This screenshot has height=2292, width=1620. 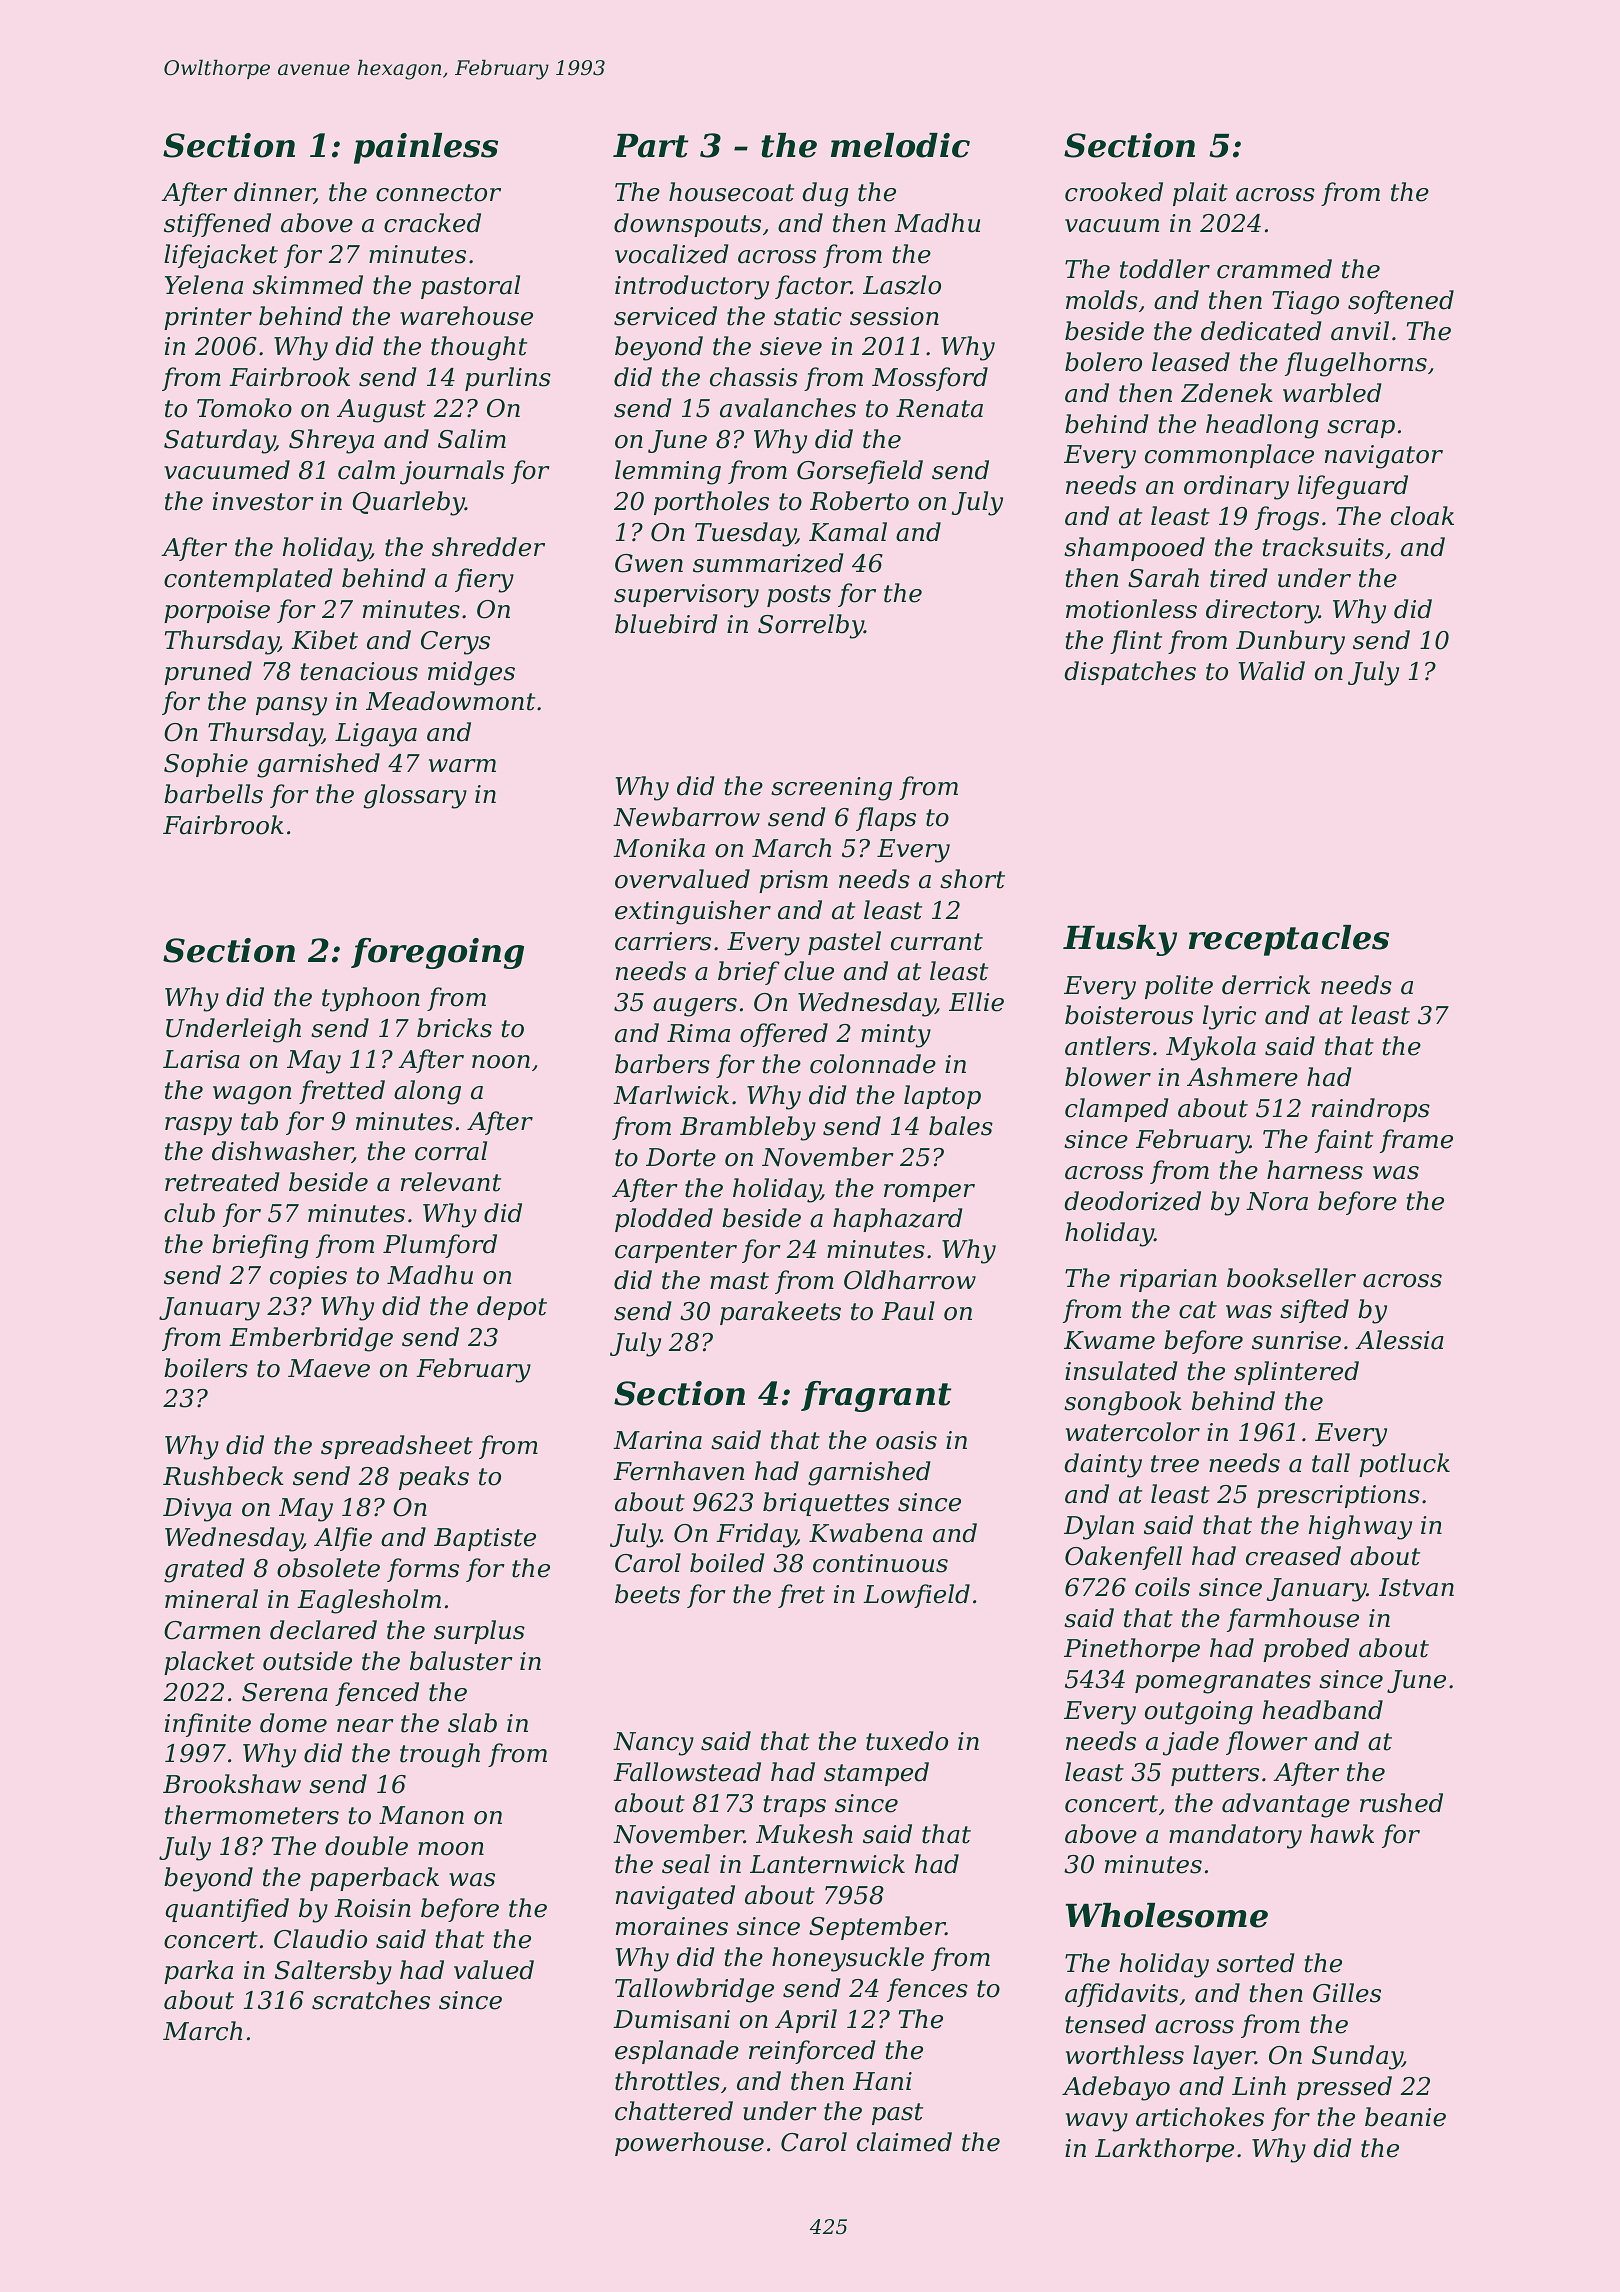 What do you see at coordinates (1289, 940) in the screenshot?
I see `receptacles` at bounding box center [1289, 940].
